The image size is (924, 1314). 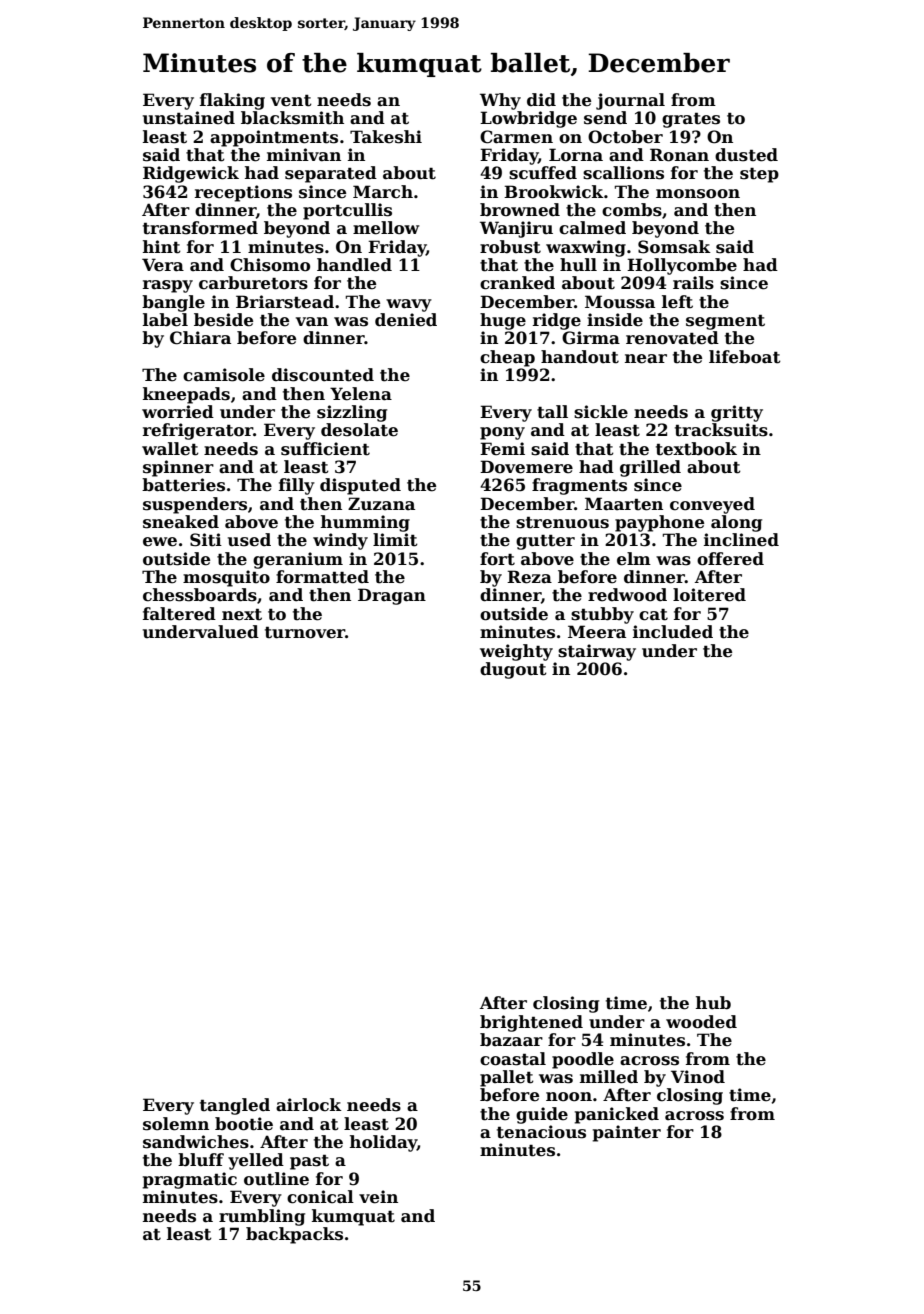 I want to click on grates, so click(x=691, y=120).
